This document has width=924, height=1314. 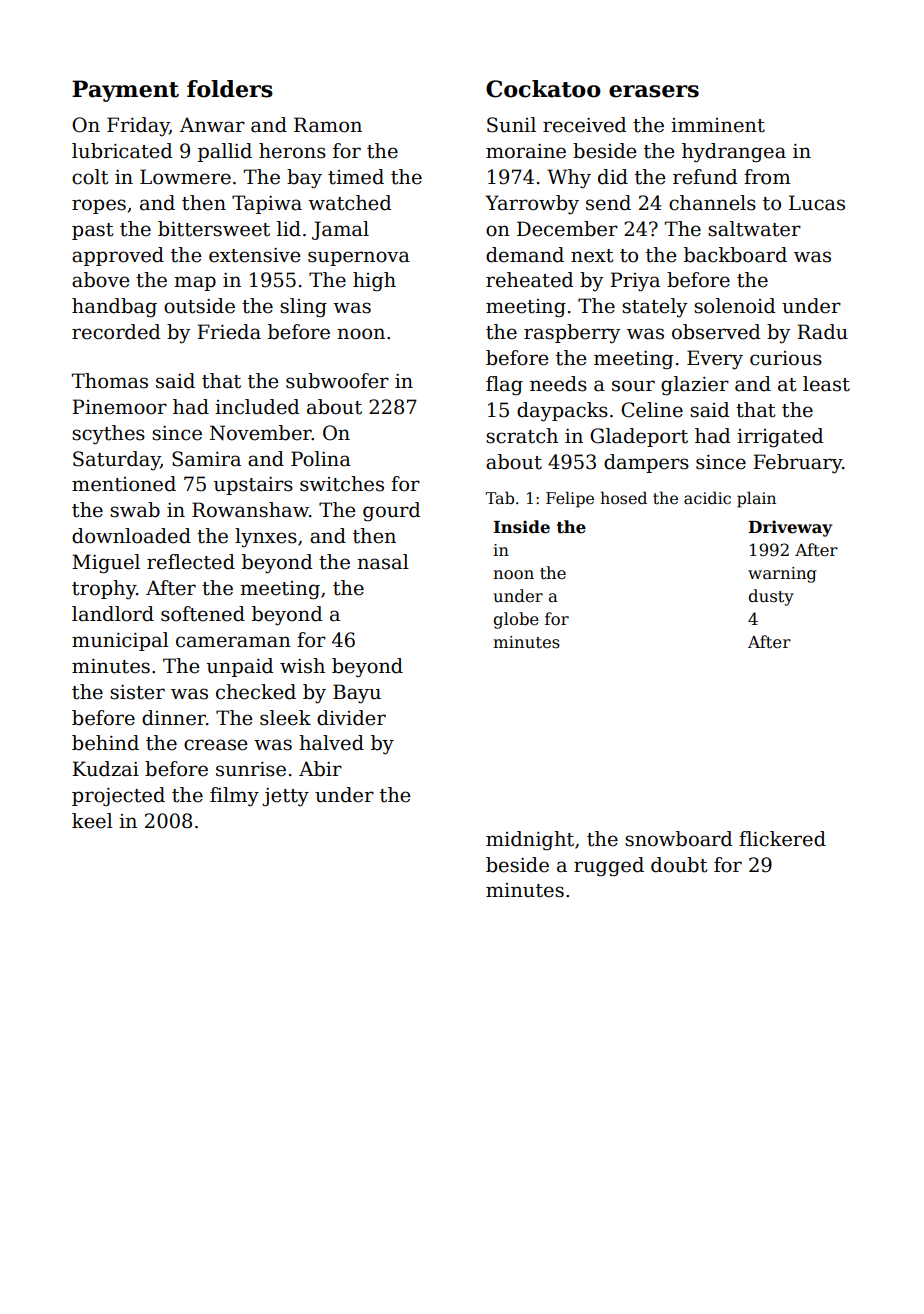 I want to click on filmy, so click(x=234, y=797).
